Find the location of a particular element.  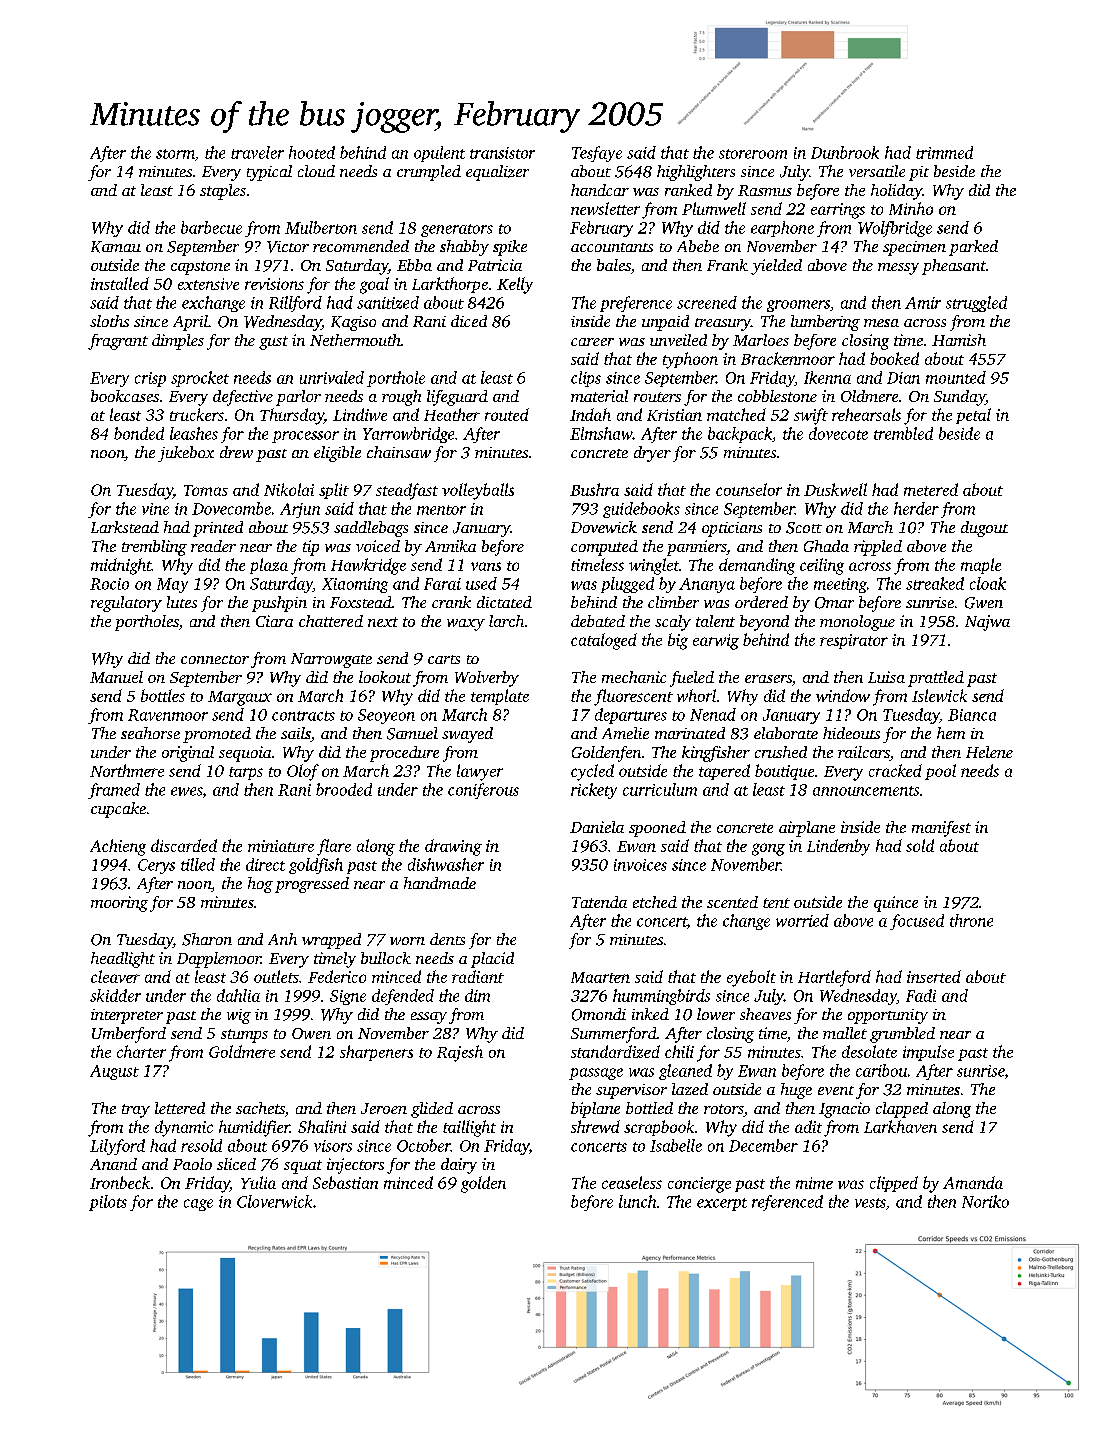

trimmed is located at coordinates (944, 152).
